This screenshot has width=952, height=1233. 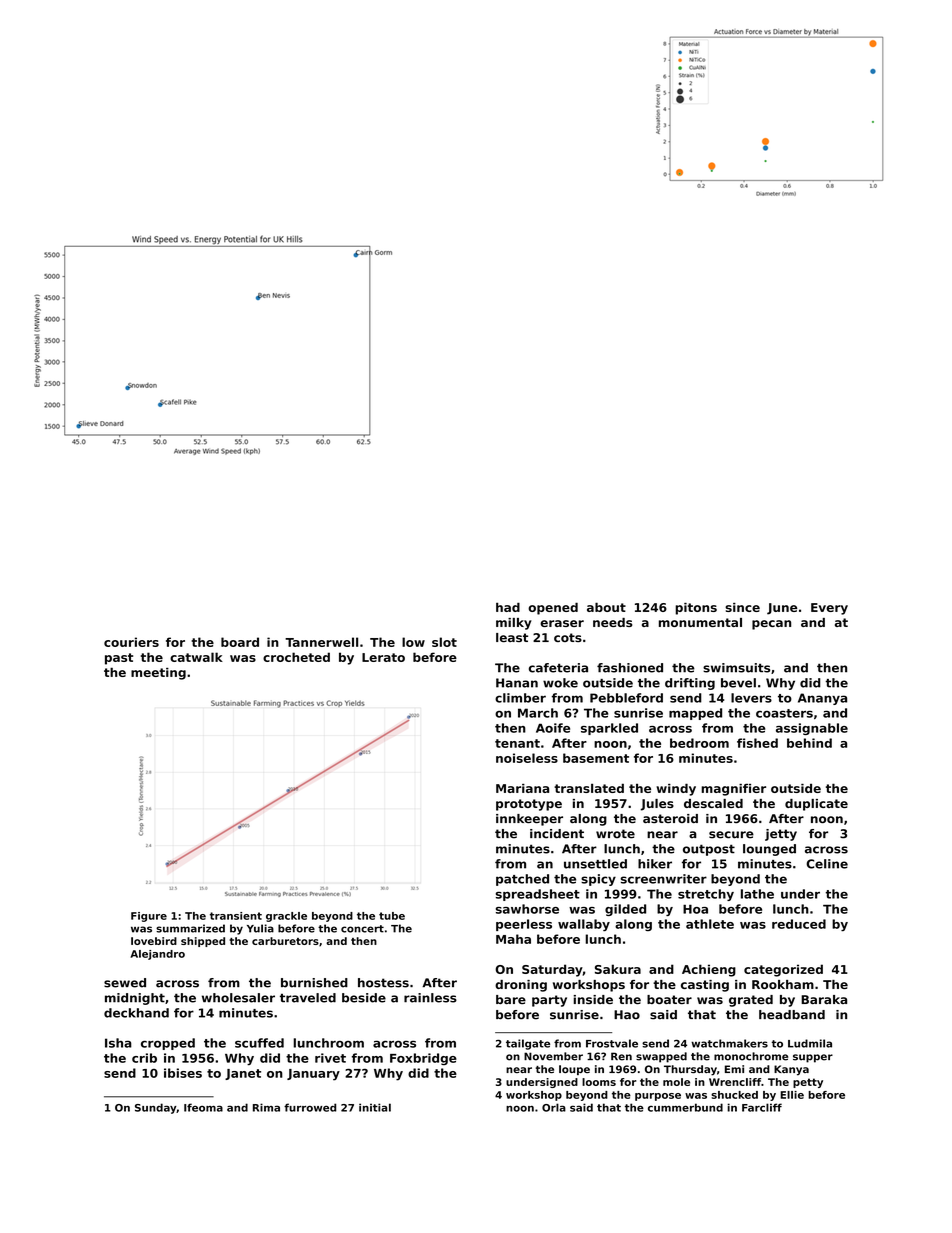 I want to click on couriers, so click(x=131, y=642).
